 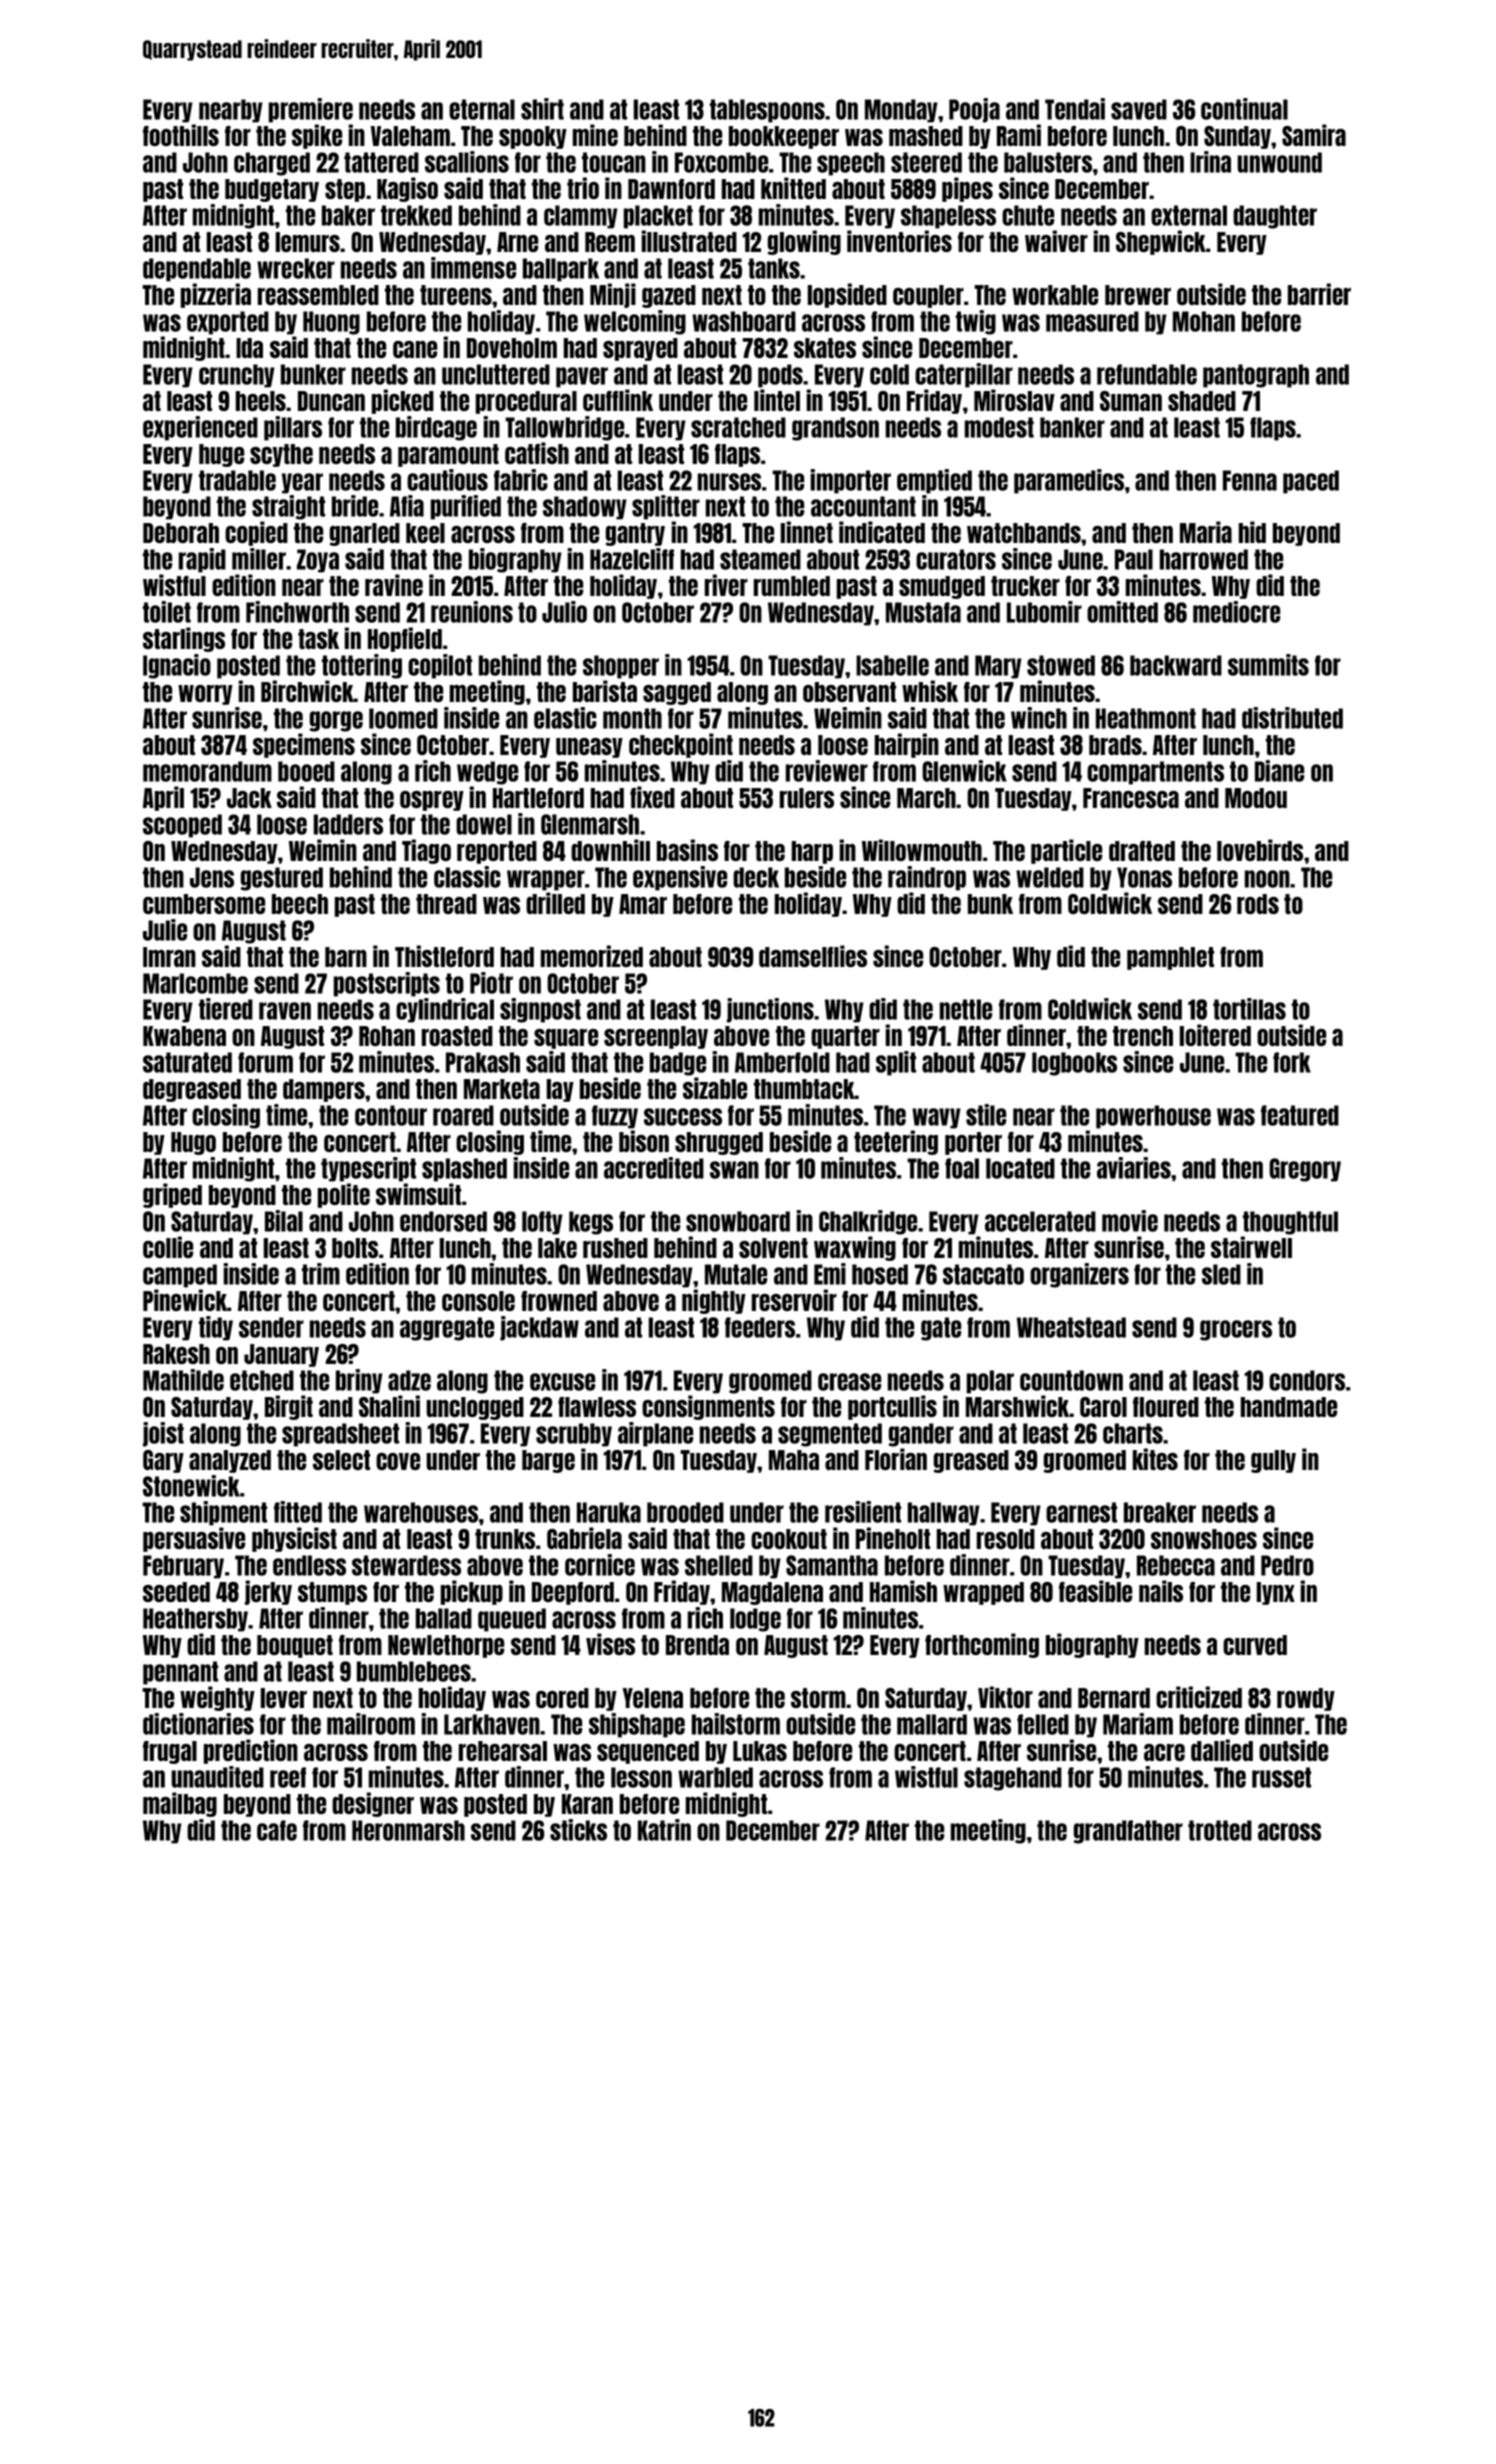 I want to click on cumbersome, so click(x=204, y=904).
